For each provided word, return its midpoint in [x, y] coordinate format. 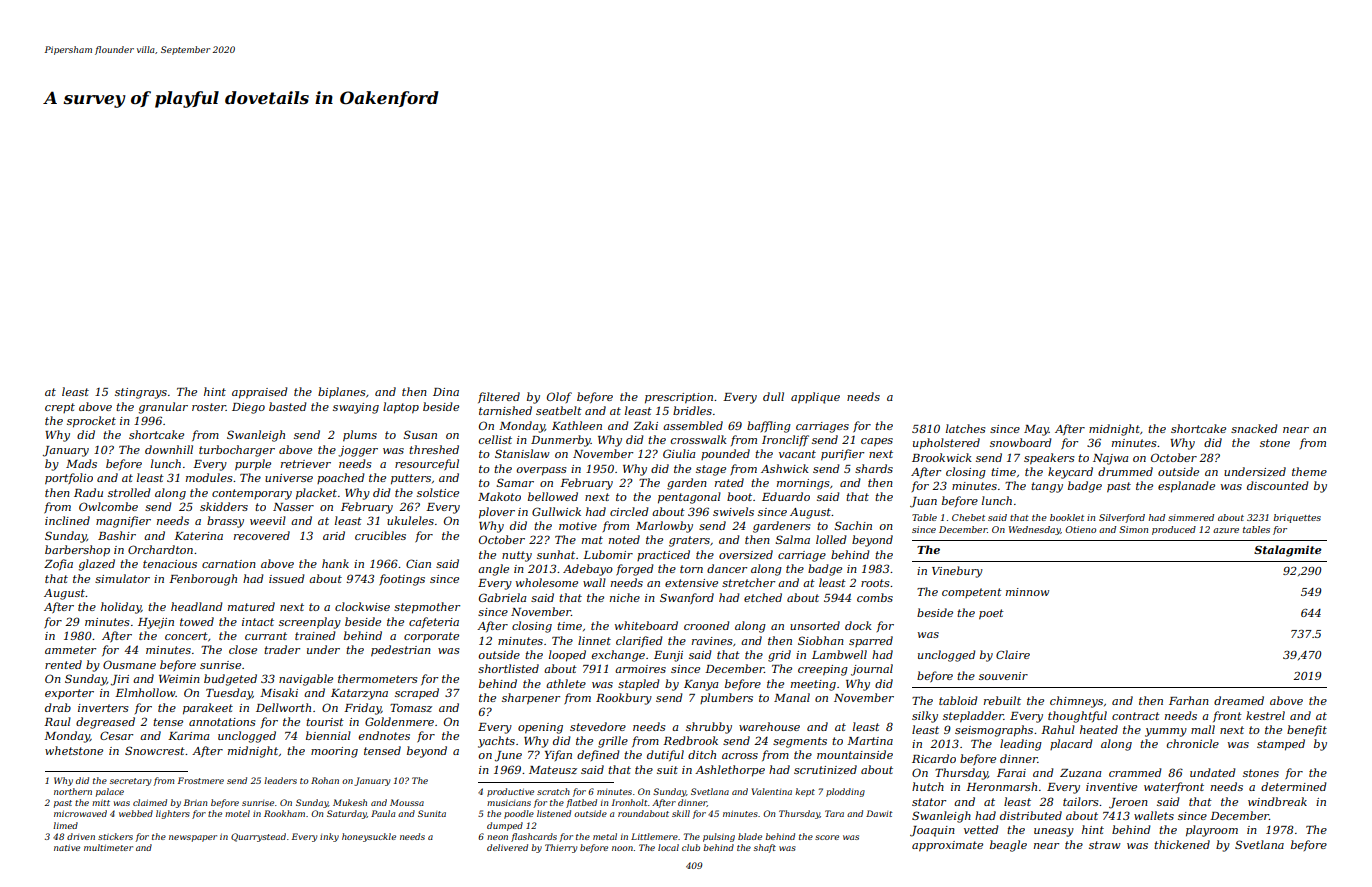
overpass [541, 471]
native [67, 847]
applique [815, 398]
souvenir [1003, 676]
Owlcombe [108, 506]
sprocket [91, 422]
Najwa [1110, 459]
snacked [1254, 428]
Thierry [561, 848]
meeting [813, 685]
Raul [57, 721]
